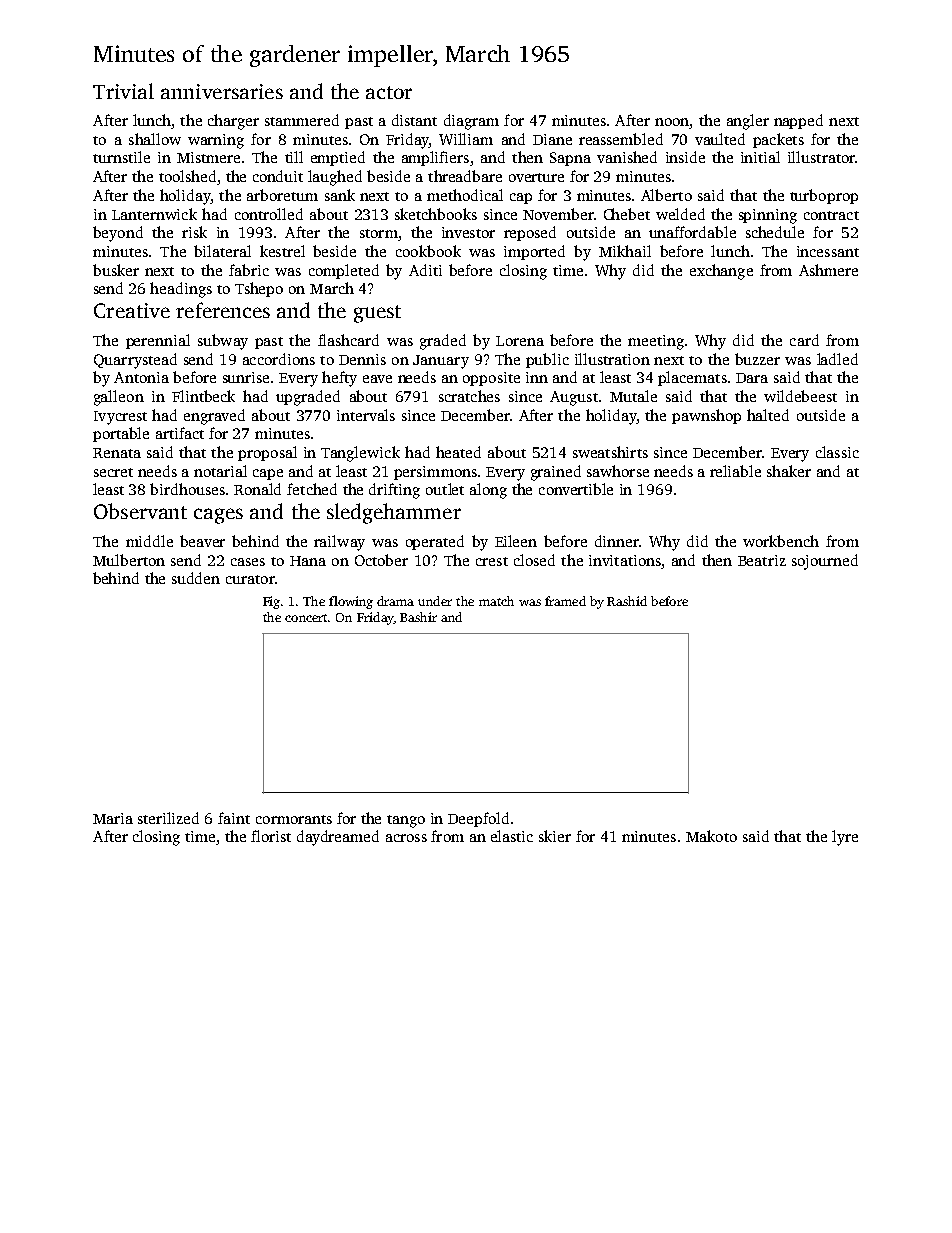 The height and width of the screenshot is (1233, 952). What do you see at coordinates (555, 836) in the screenshot?
I see `skier` at bounding box center [555, 836].
